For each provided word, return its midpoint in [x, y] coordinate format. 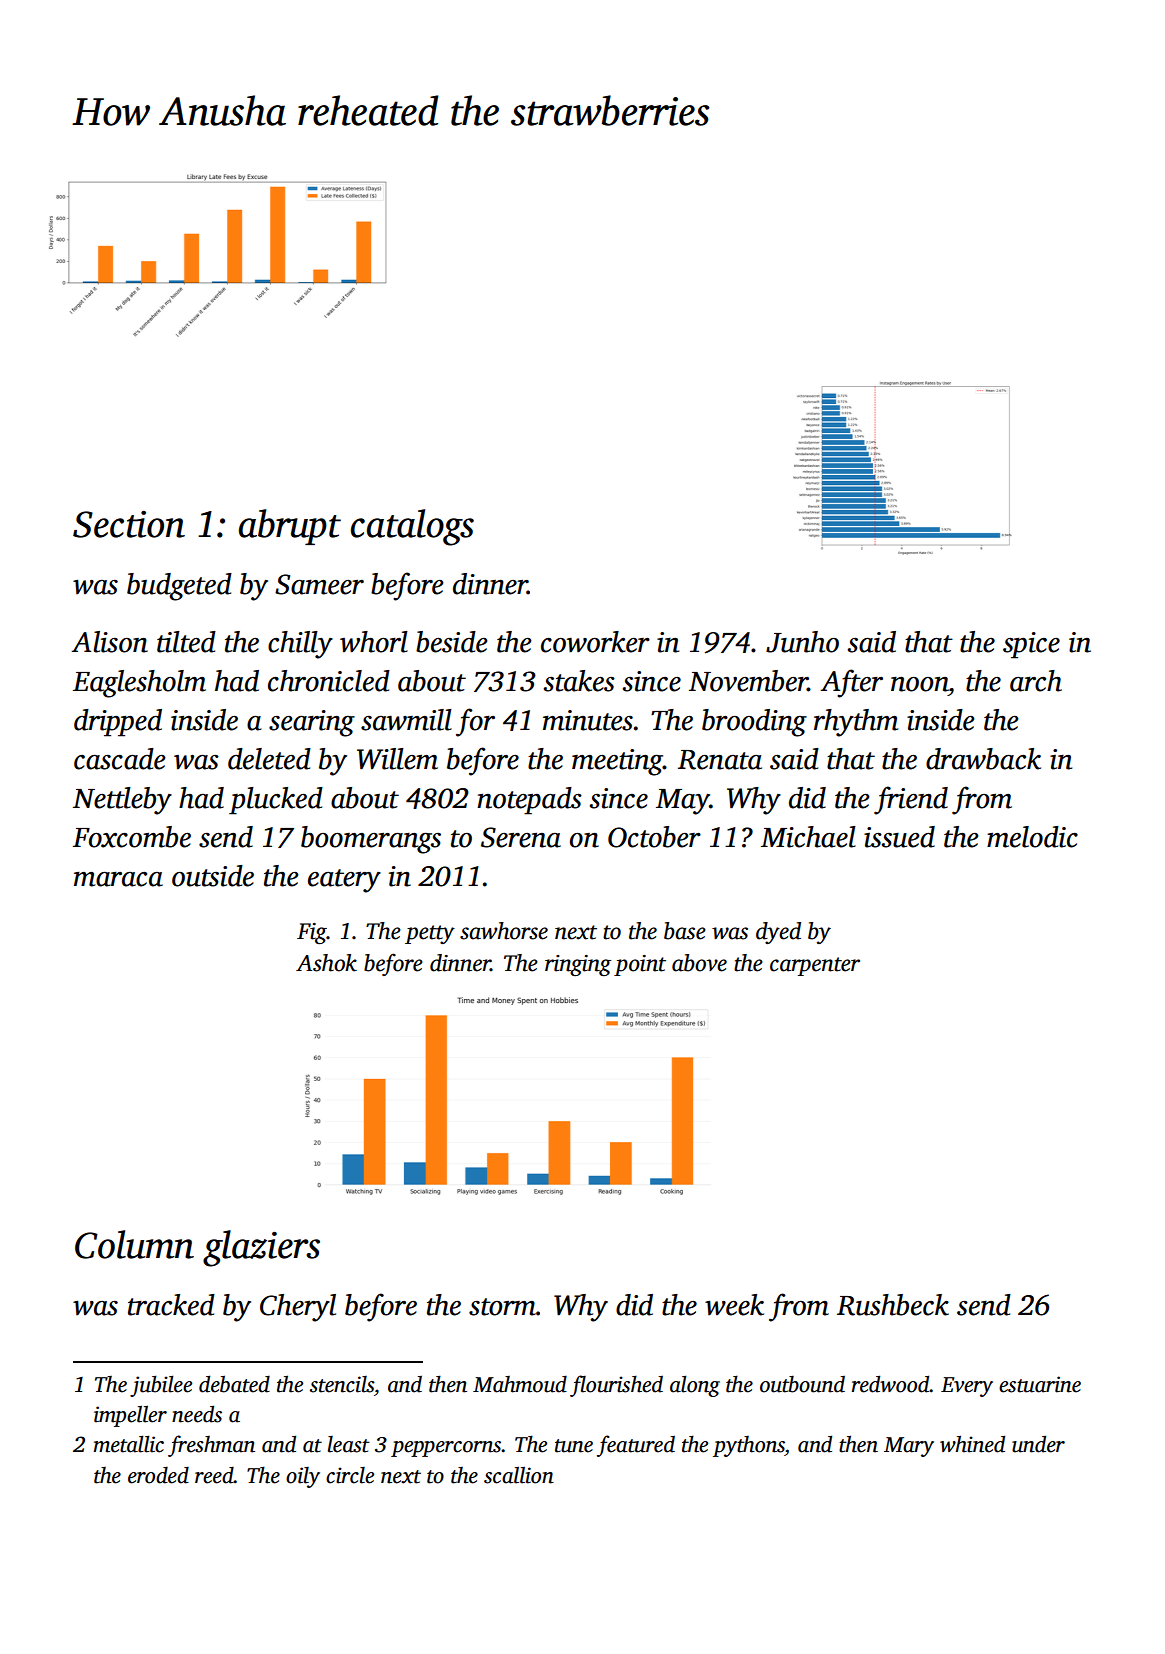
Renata [720, 760]
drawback [983, 759]
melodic [1032, 837]
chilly [300, 645]
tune [574, 1446]
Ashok [326, 963]
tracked [171, 1305]
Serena [521, 837]
